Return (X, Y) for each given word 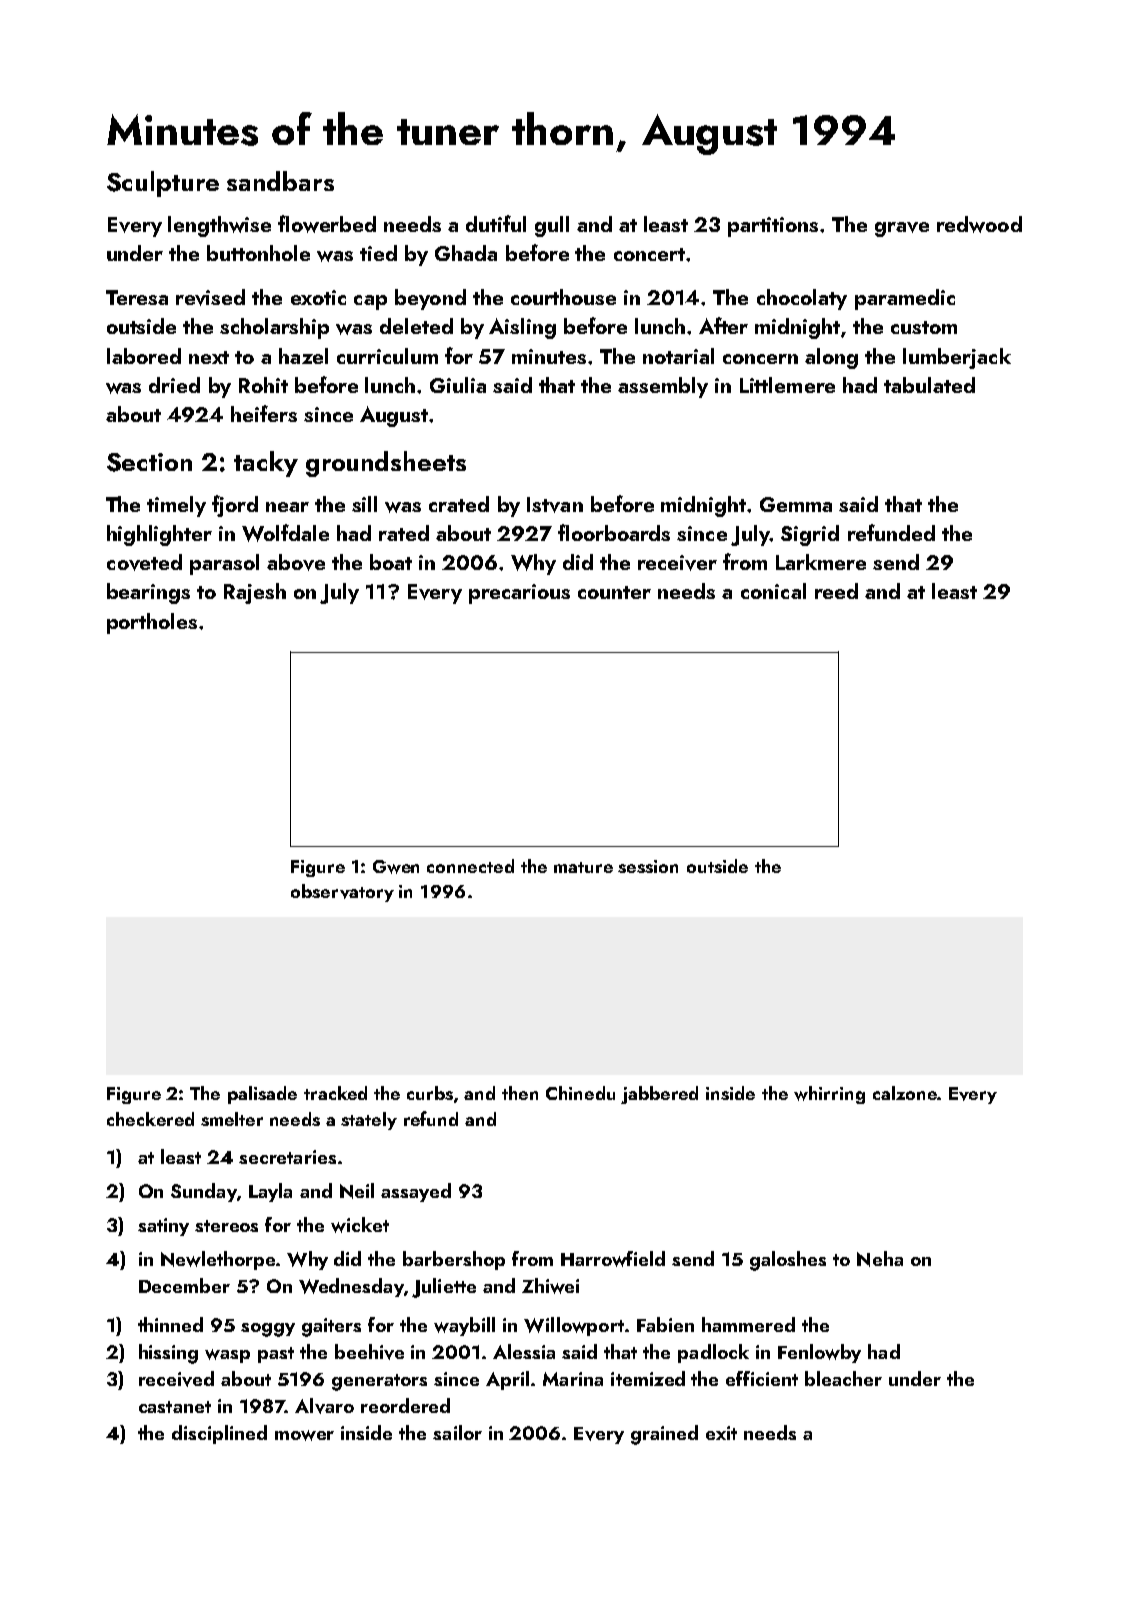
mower (304, 1435)
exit (721, 1433)
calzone (905, 1093)
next (209, 357)
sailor (457, 1432)
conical (773, 591)
